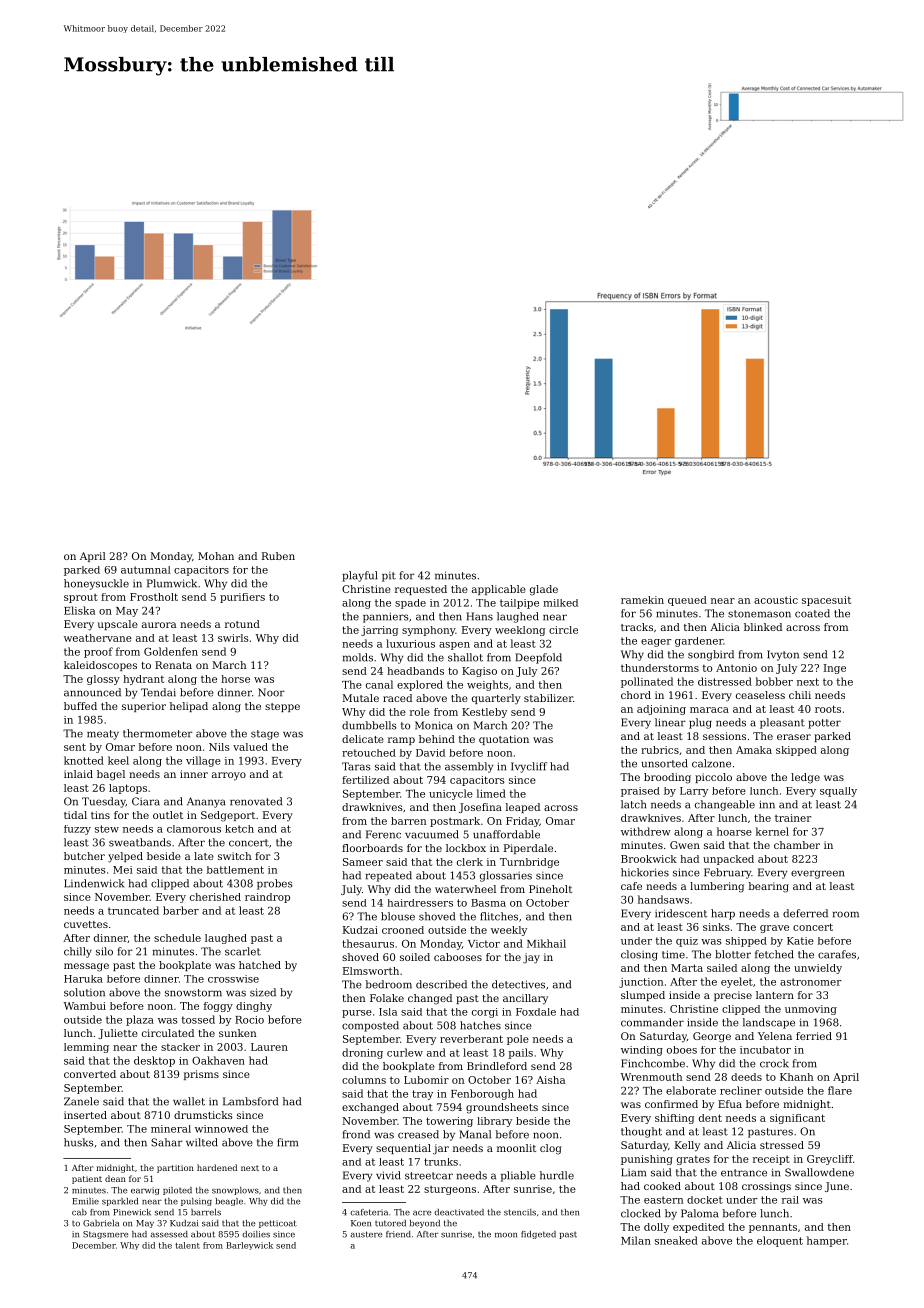 The height and width of the page is (1308, 924). Describe the element at coordinates (389, 876) in the page. I see `repeated` at that location.
